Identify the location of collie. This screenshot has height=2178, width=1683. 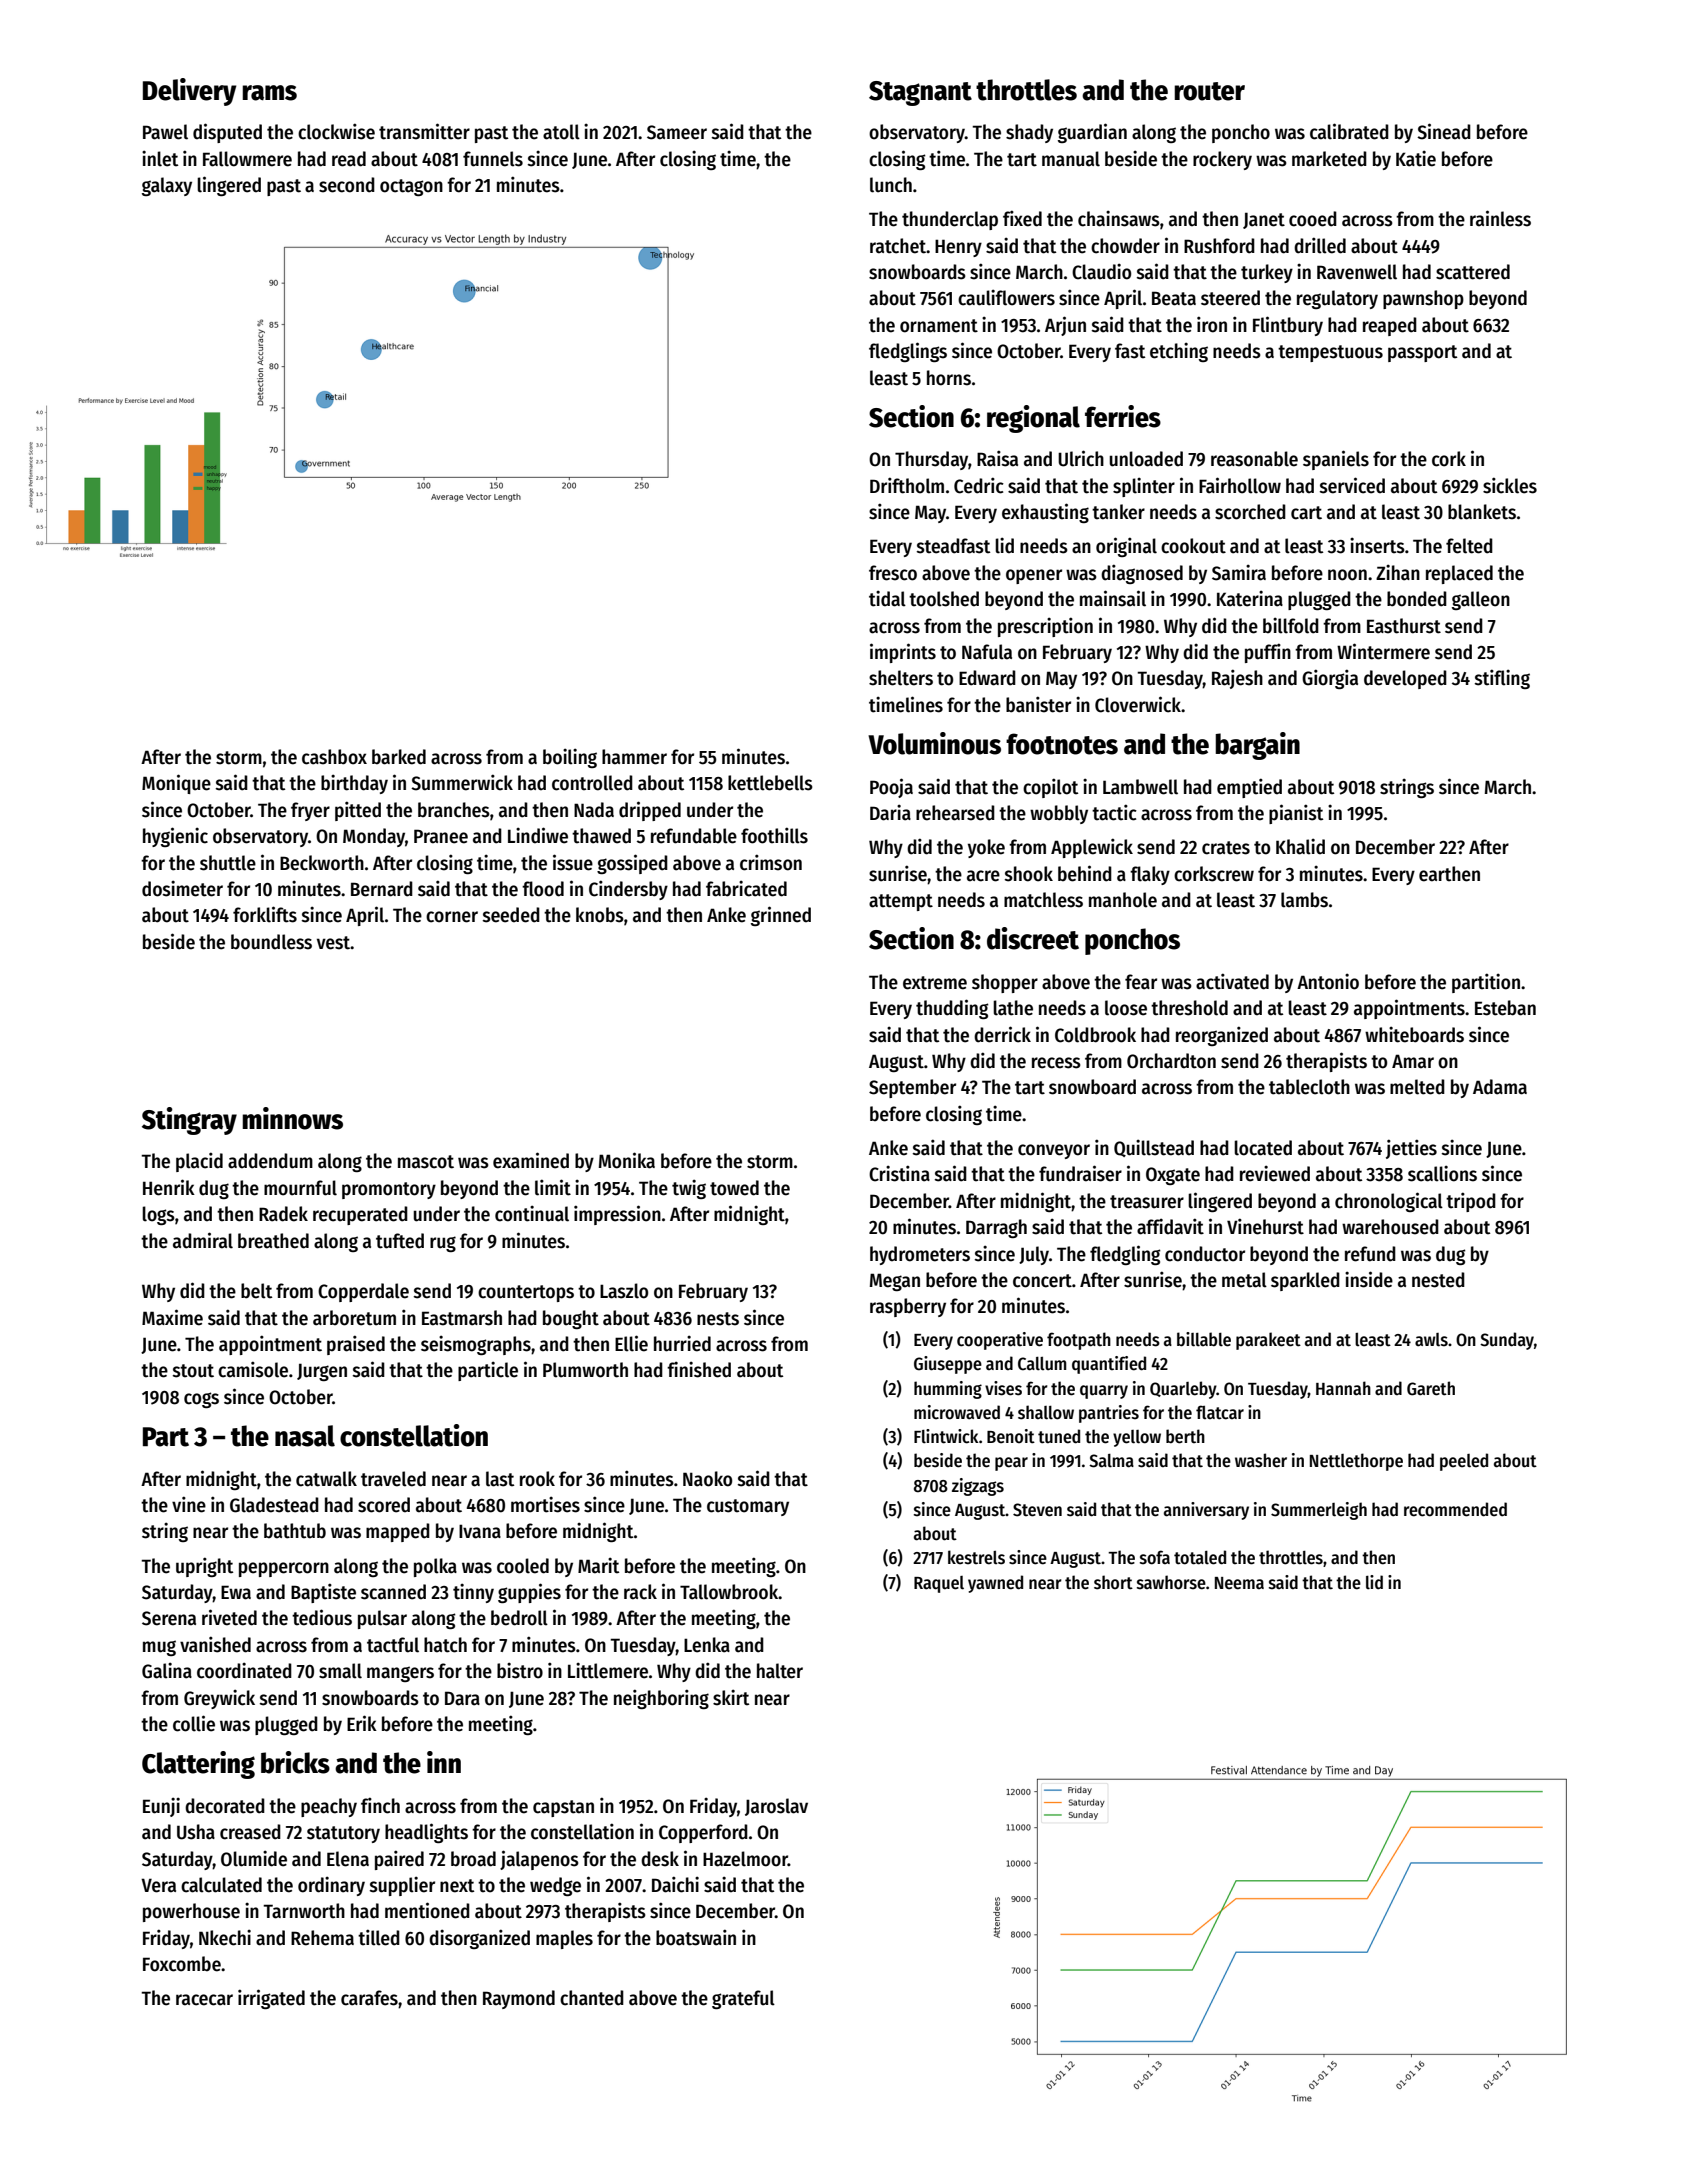
(194, 1723).
